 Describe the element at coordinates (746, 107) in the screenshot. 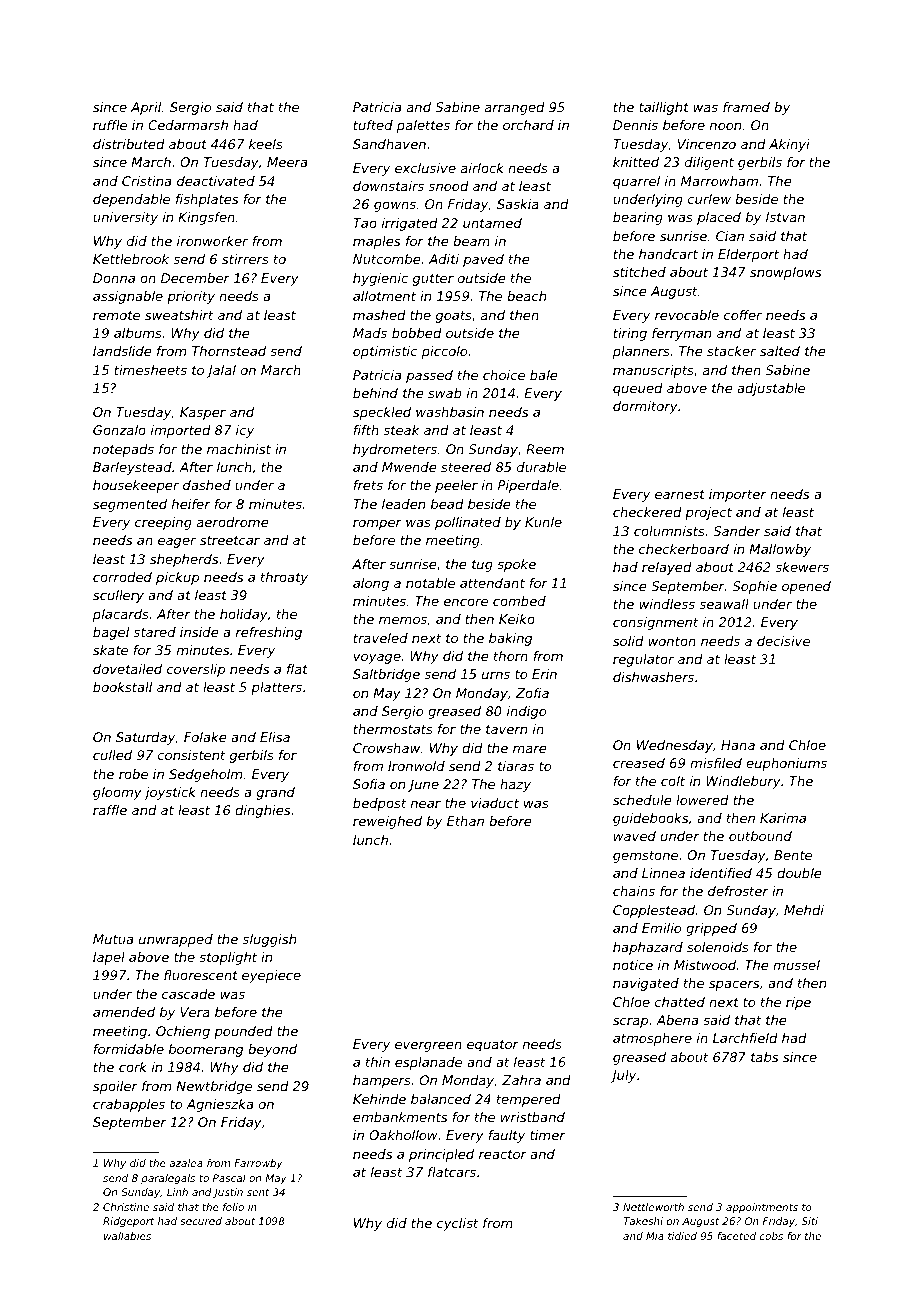

I see `framed` at that location.
